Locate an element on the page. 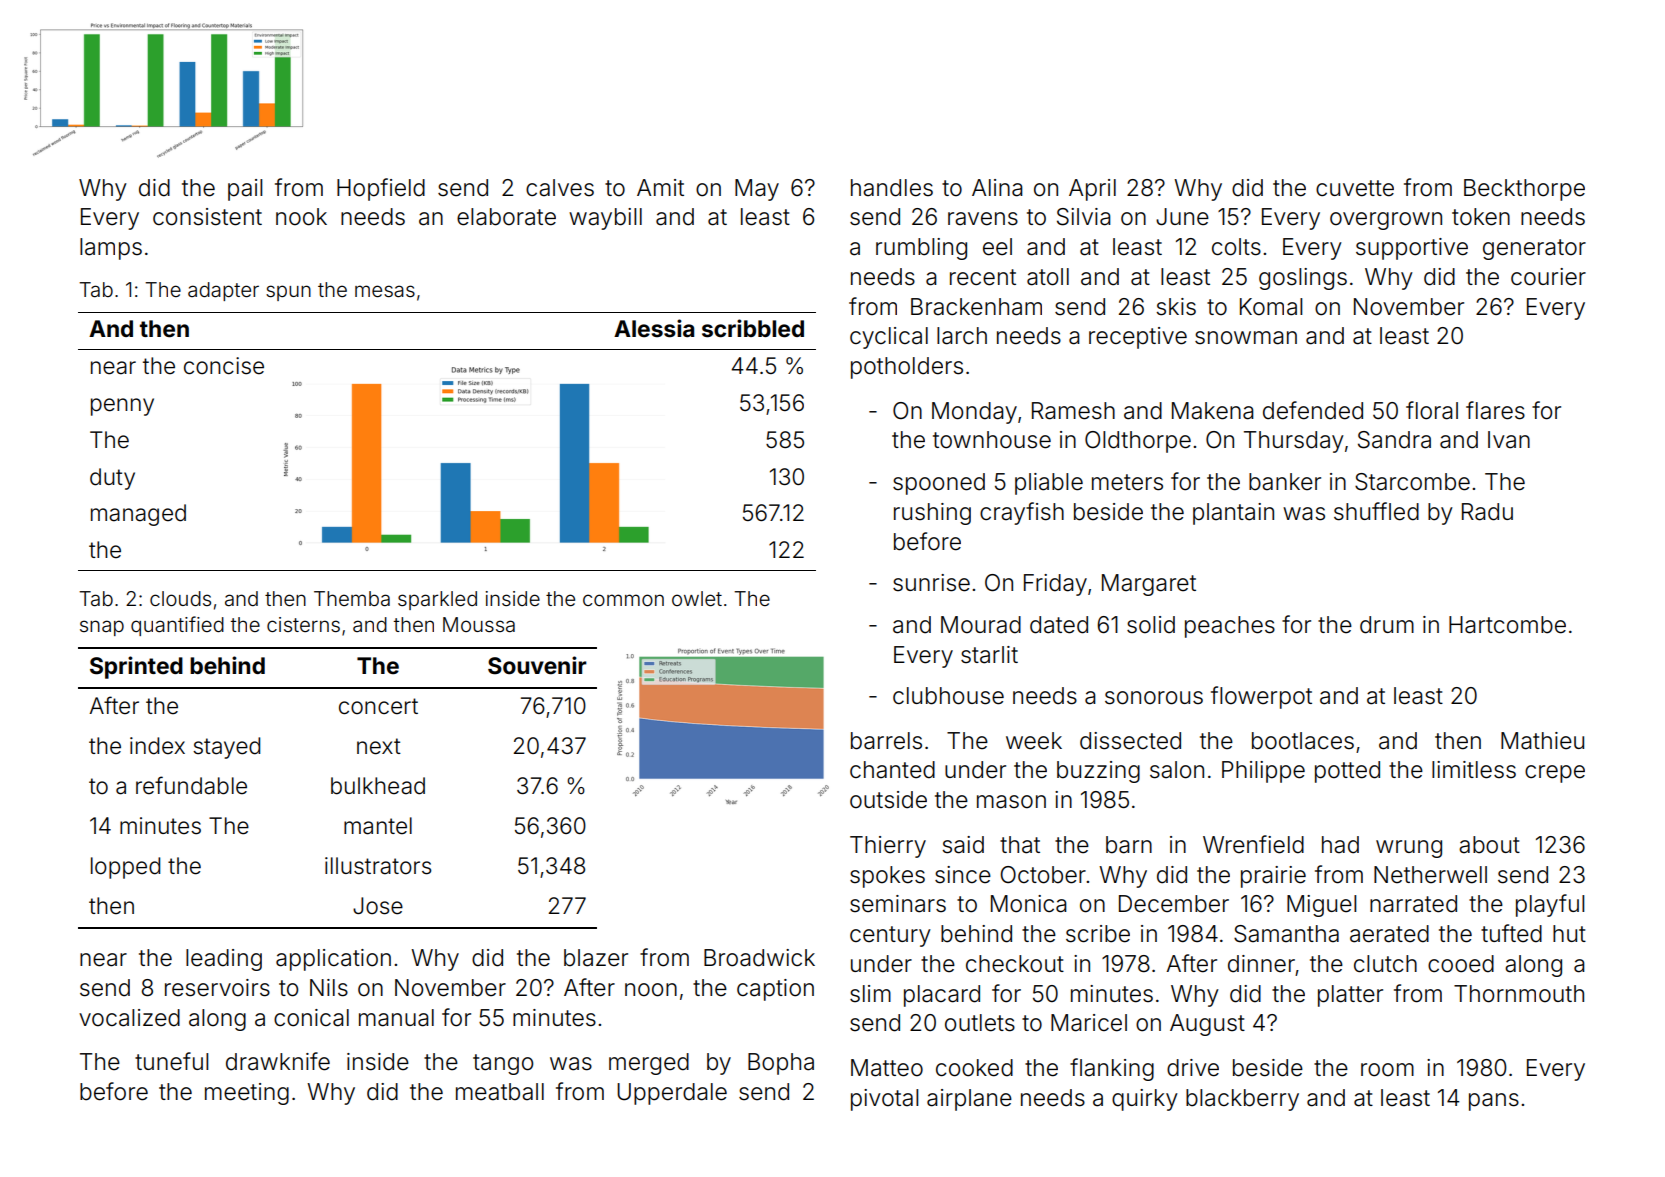  potholders is located at coordinates (907, 368).
